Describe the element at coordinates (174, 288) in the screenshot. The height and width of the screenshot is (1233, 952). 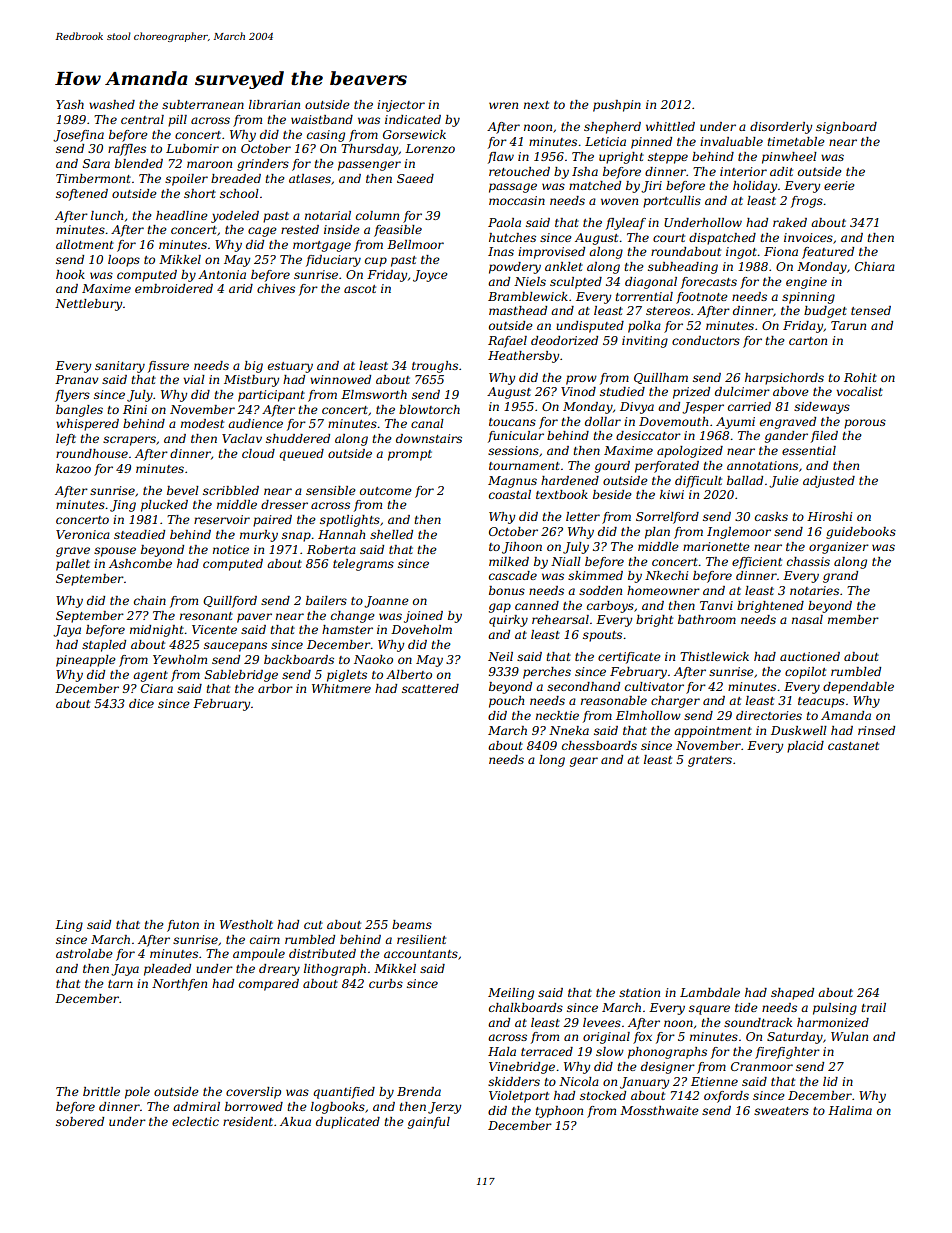
I see `embroidered` at that location.
